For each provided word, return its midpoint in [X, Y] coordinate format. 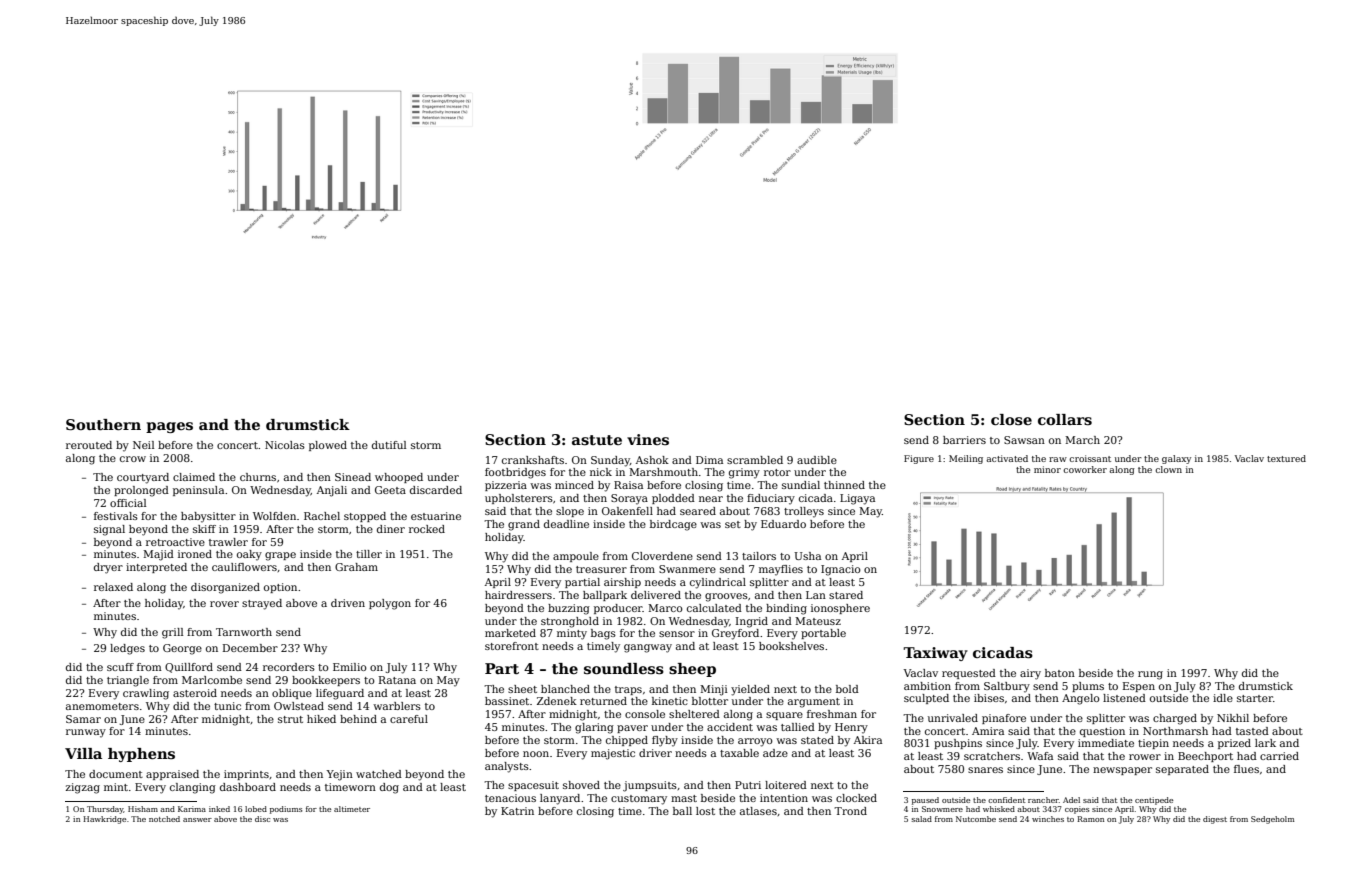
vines [648, 439]
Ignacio [841, 570]
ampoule [576, 557]
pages [169, 427]
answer [197, 820]
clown [1168, 469]
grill [172, 633]
